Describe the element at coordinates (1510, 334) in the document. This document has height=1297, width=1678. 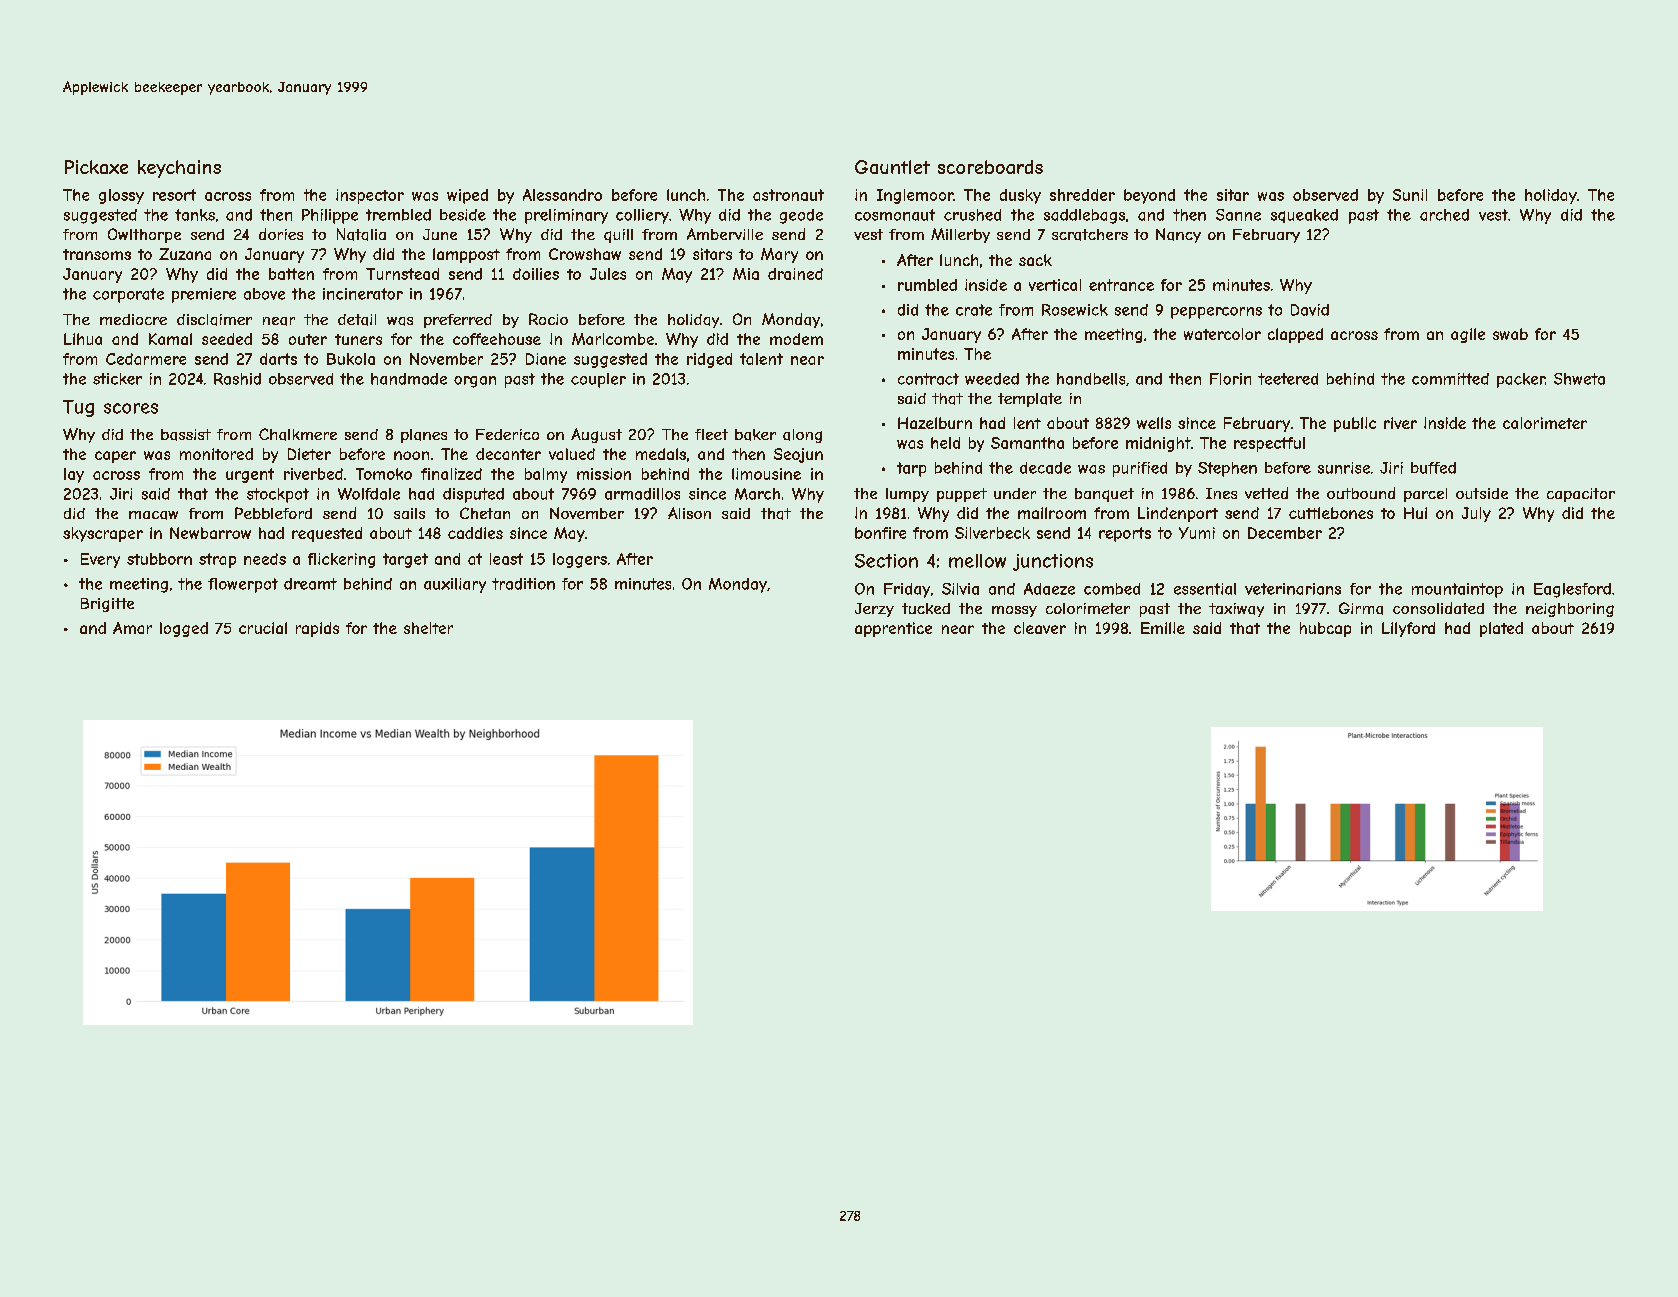
I see `swab` at that location.
